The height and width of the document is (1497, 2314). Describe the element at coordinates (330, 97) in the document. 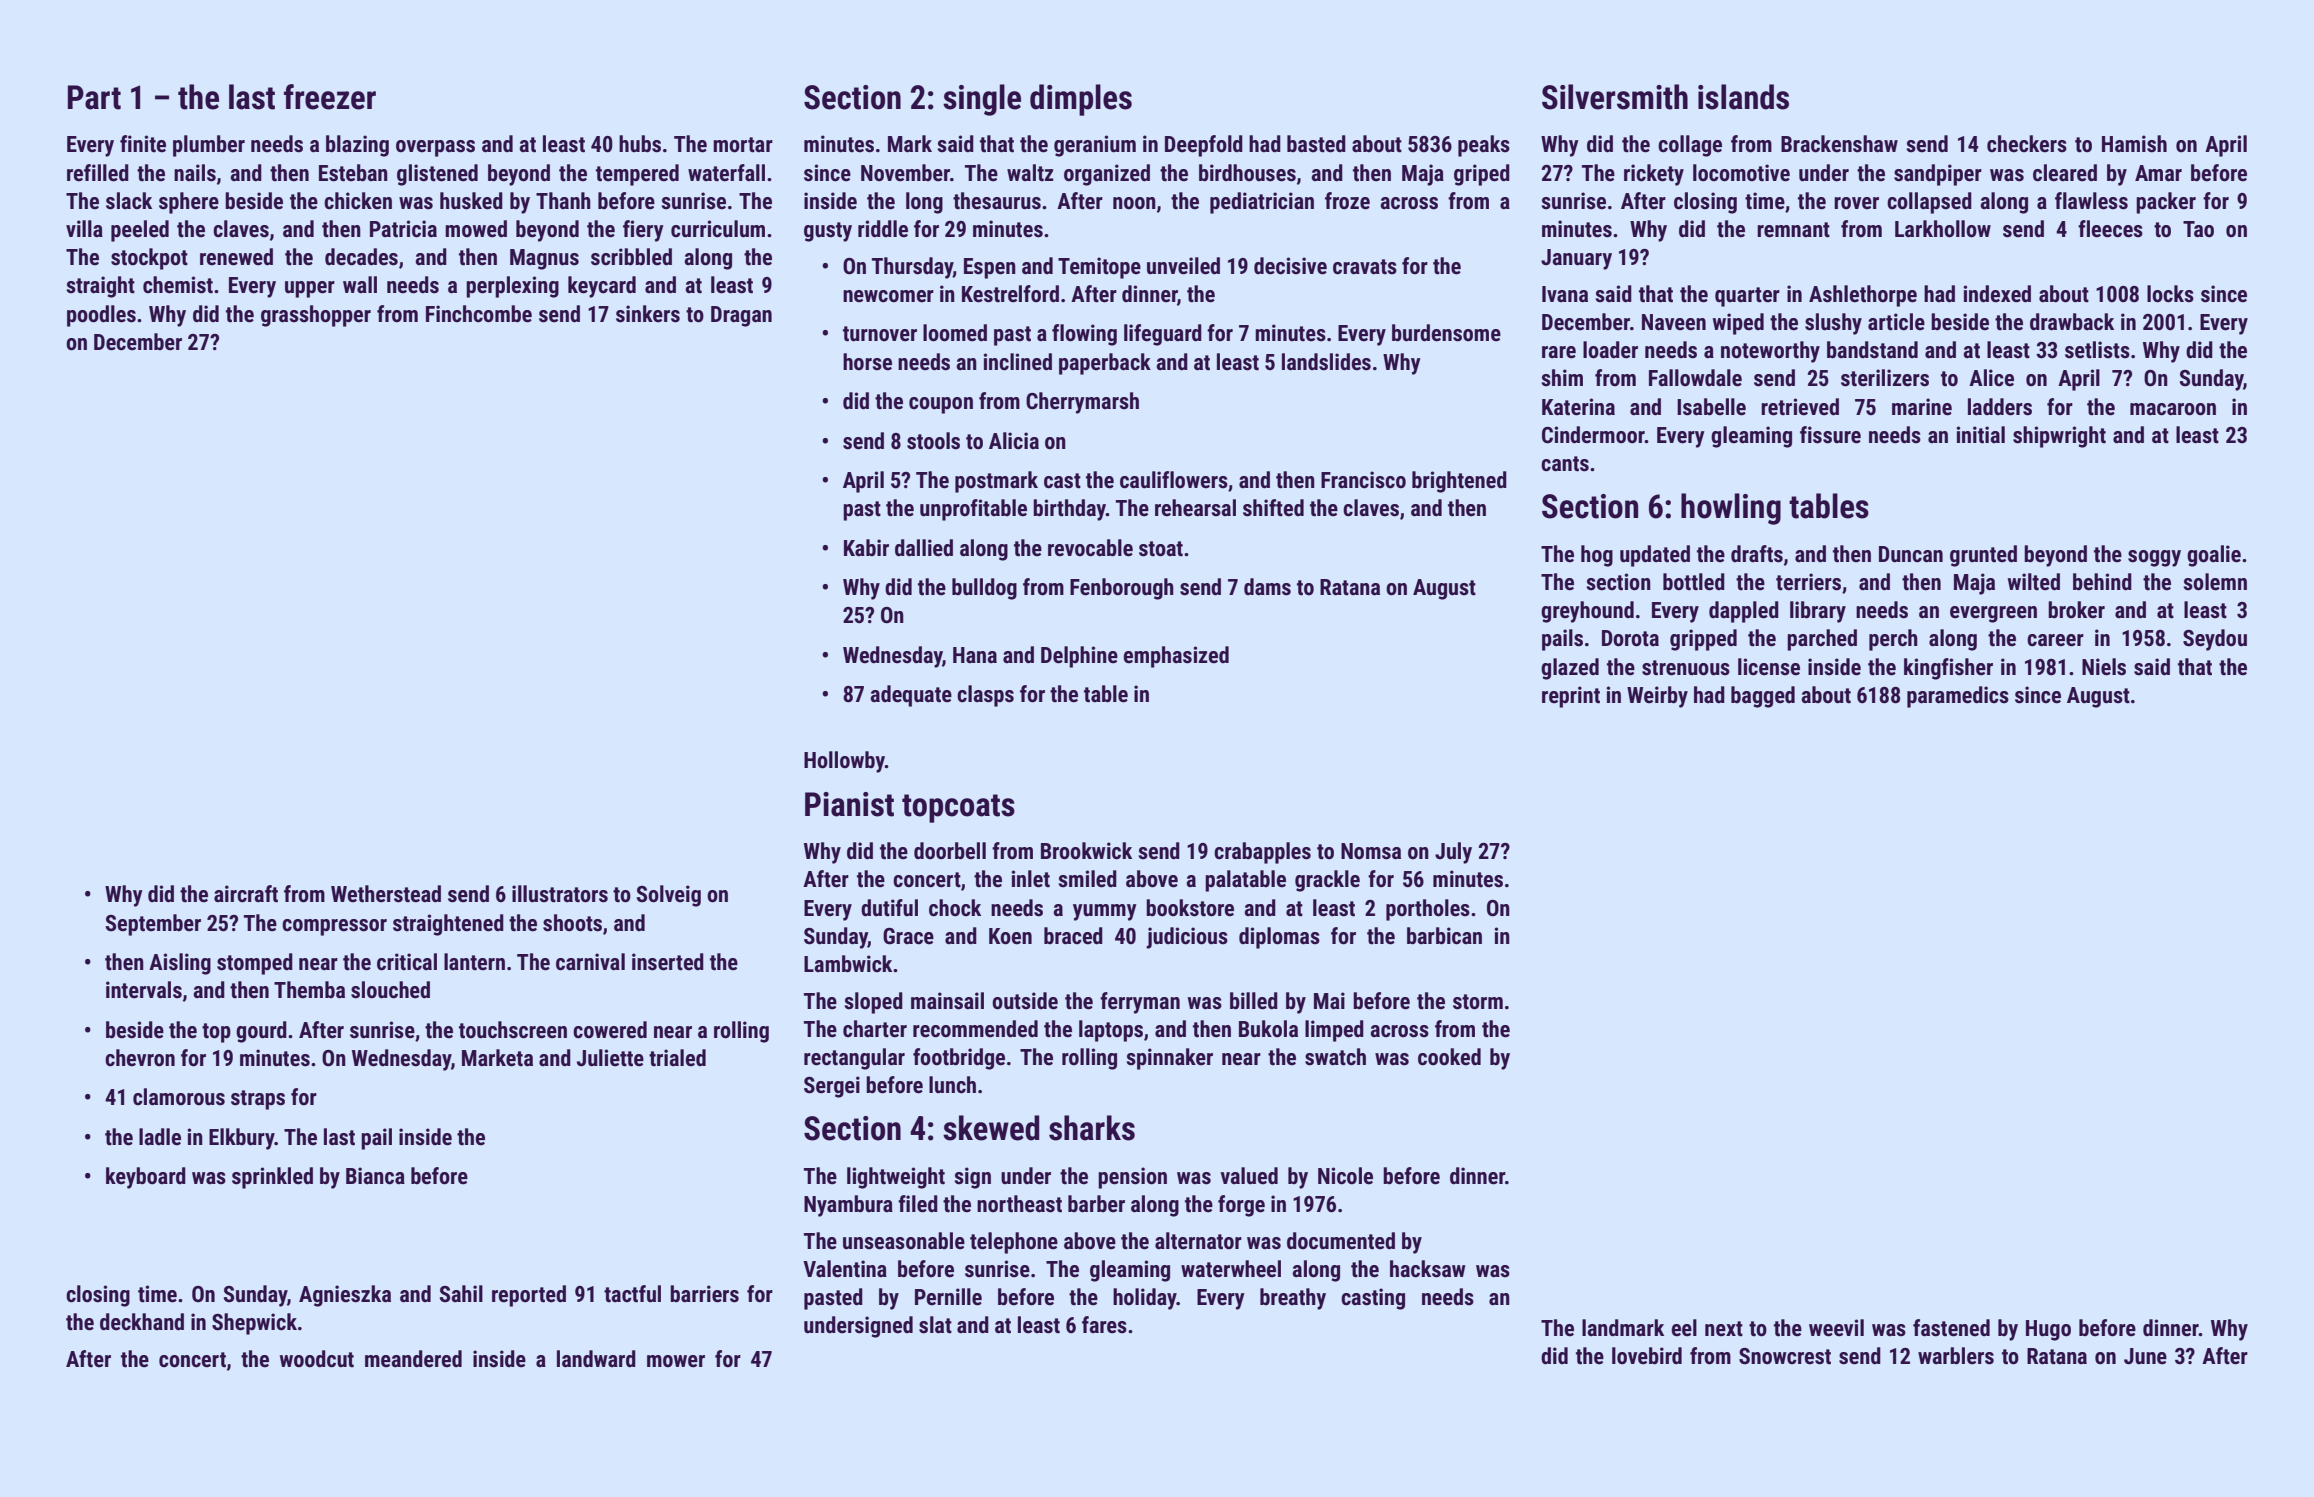

I see `freezer` at that location.
